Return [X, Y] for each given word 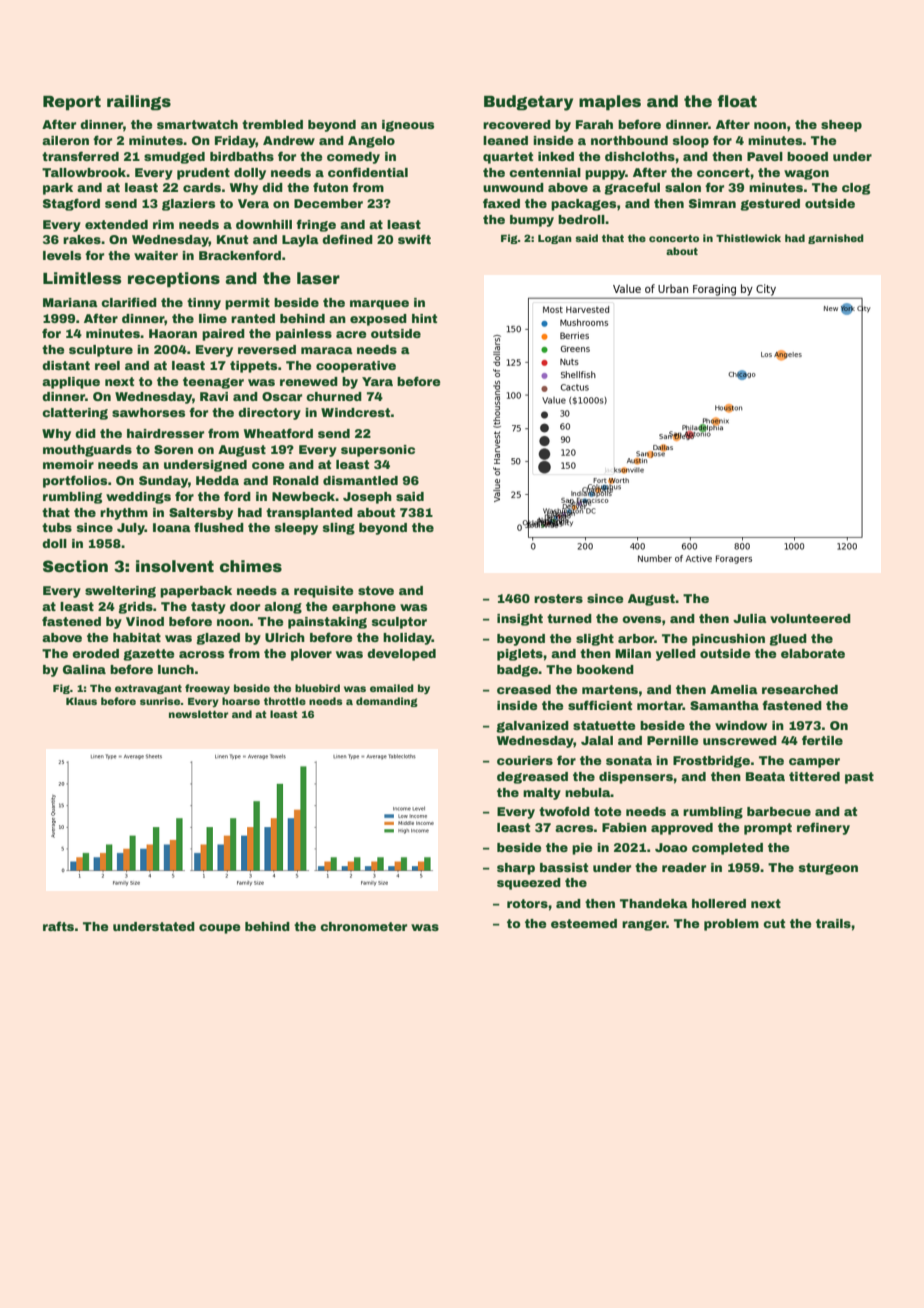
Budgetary [528, 103]
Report [72, 103]
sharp [516, 869]
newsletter [199, 714]
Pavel [765, 156]
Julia [750, 618]
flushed [219, 527]
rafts [58, 926]
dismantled [360, 480]
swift [414, 239]
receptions [174, 280]
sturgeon [828, 869]
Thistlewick [748, 238]
